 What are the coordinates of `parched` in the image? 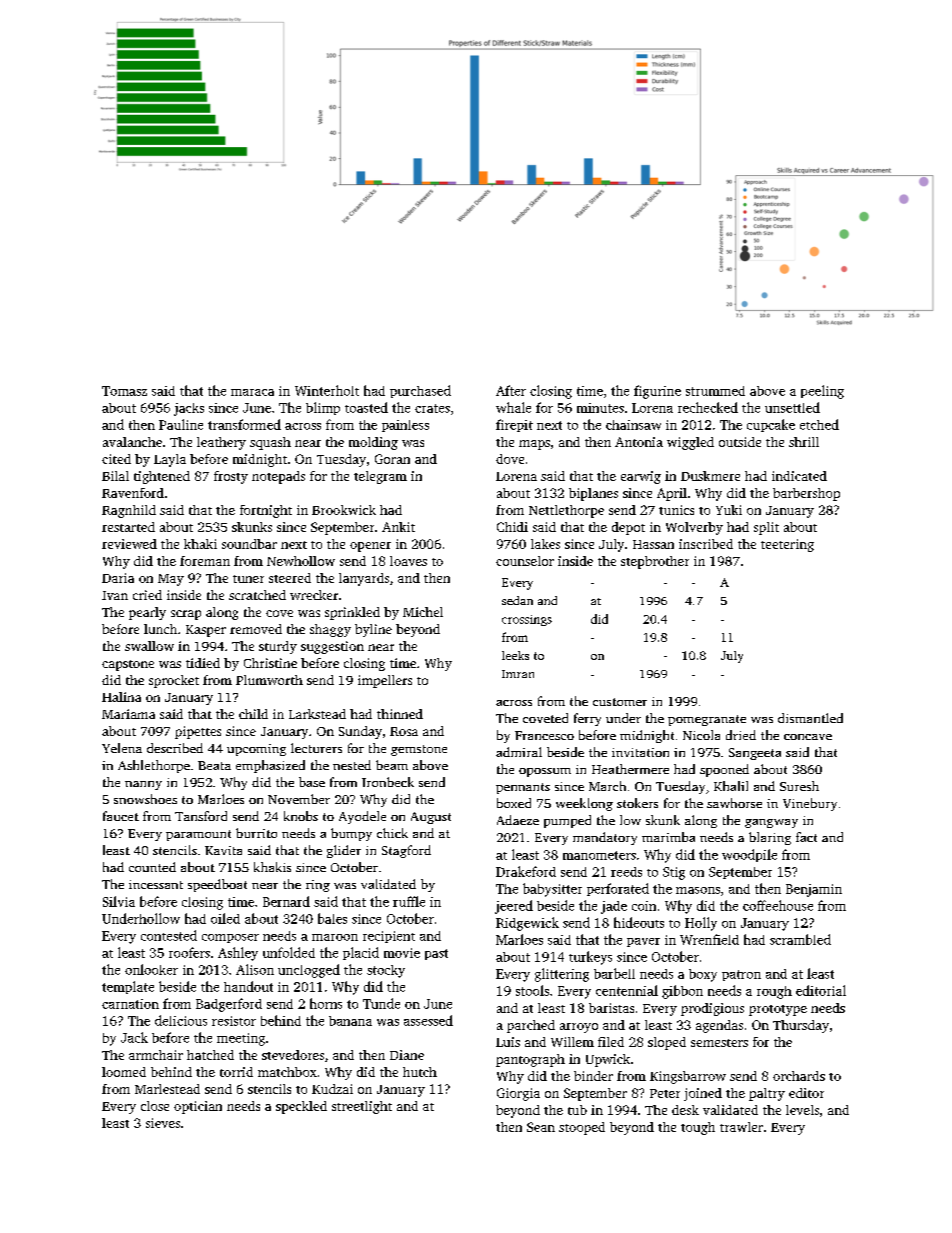 It's located at (531, 1026).
